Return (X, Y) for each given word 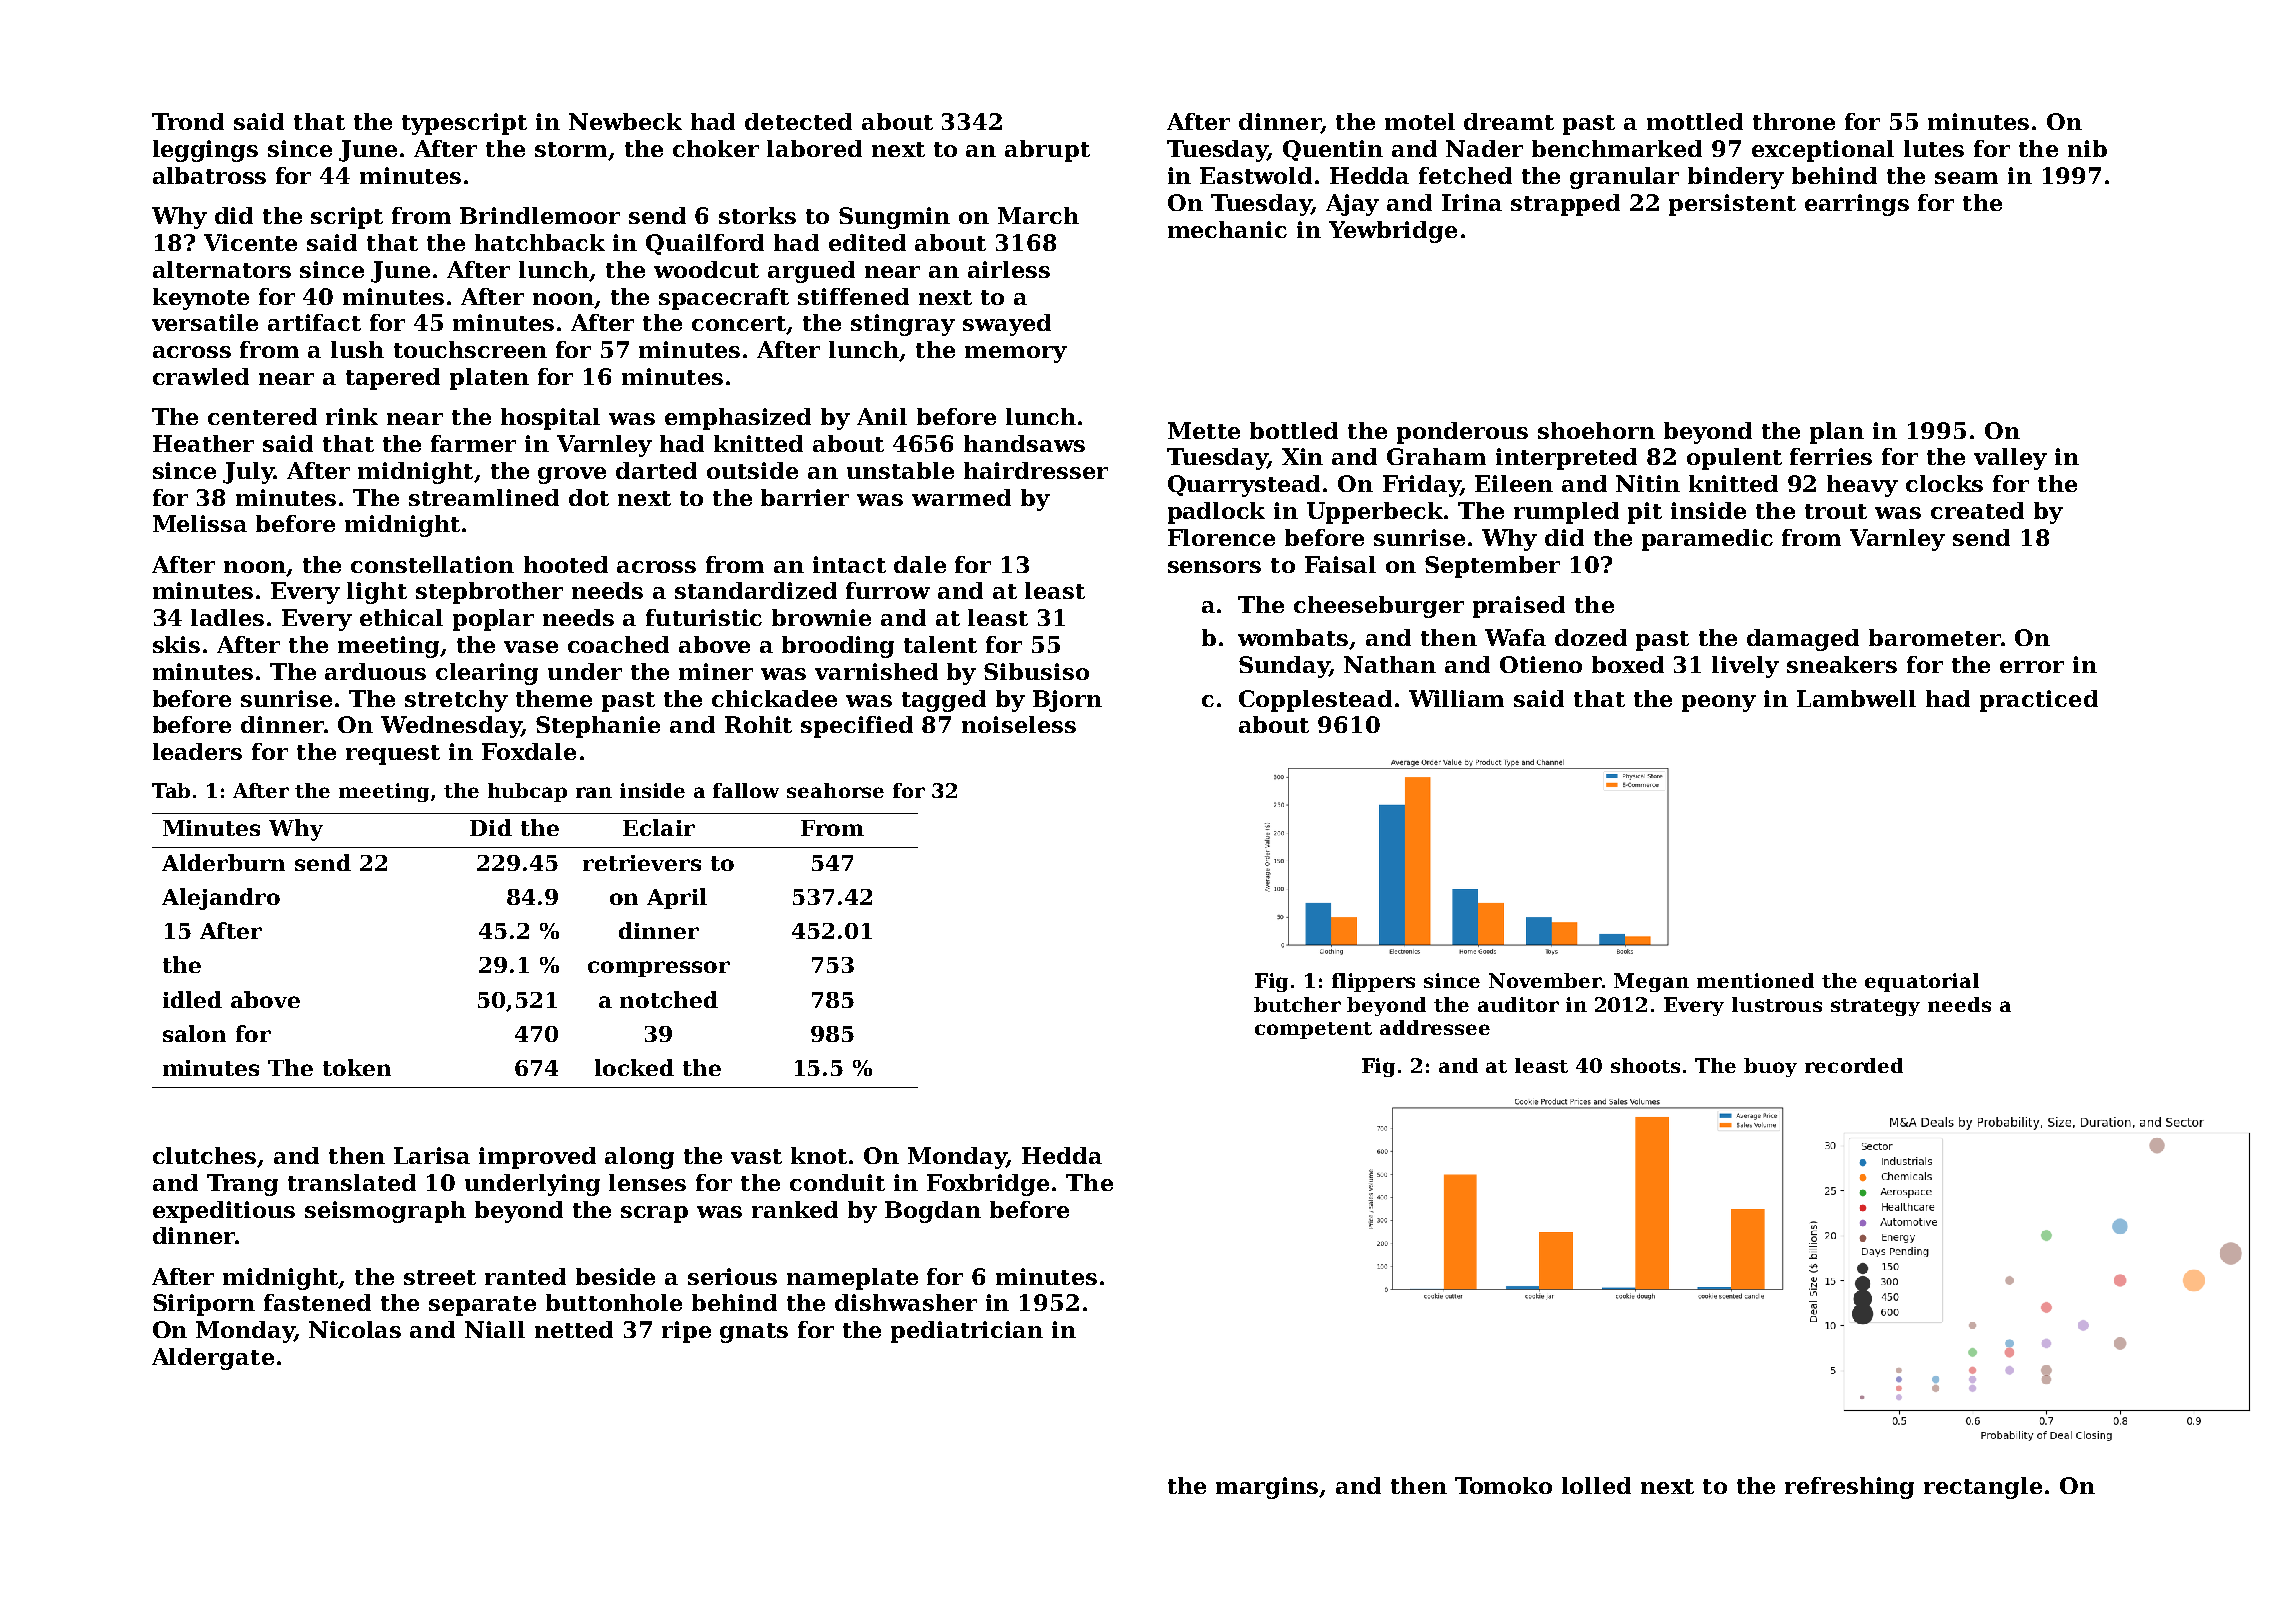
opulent (1734, 459)
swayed (1007, 325)
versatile (205, 322)
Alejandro (221, 899)
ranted (525, 1276)
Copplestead (1315, 701)
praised (1519, 607)
